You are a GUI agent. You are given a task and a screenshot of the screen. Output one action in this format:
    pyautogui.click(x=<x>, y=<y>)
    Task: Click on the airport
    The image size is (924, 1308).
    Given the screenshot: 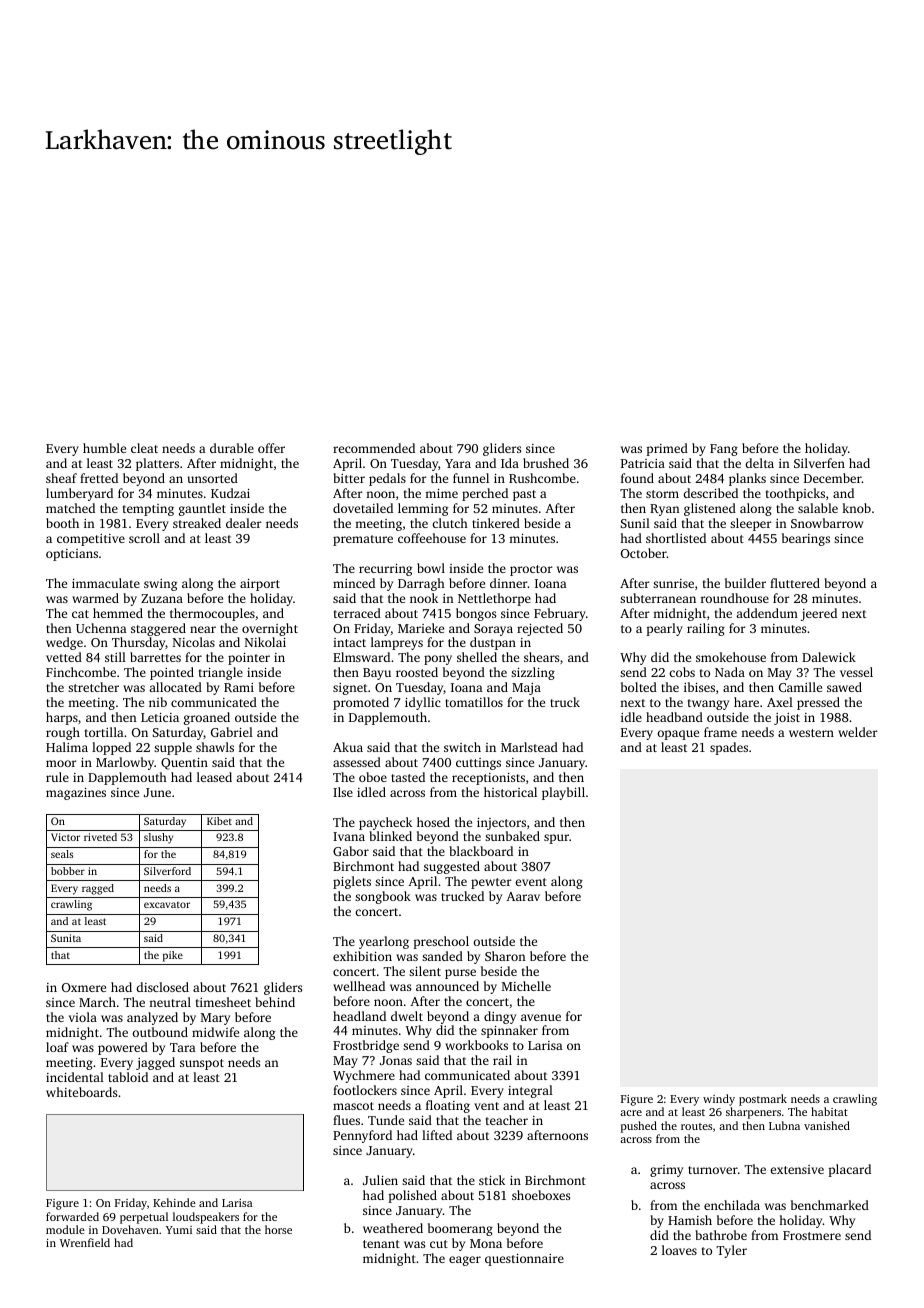 What is the action you would take?
    pyautogui.click(x=260, y=585)
